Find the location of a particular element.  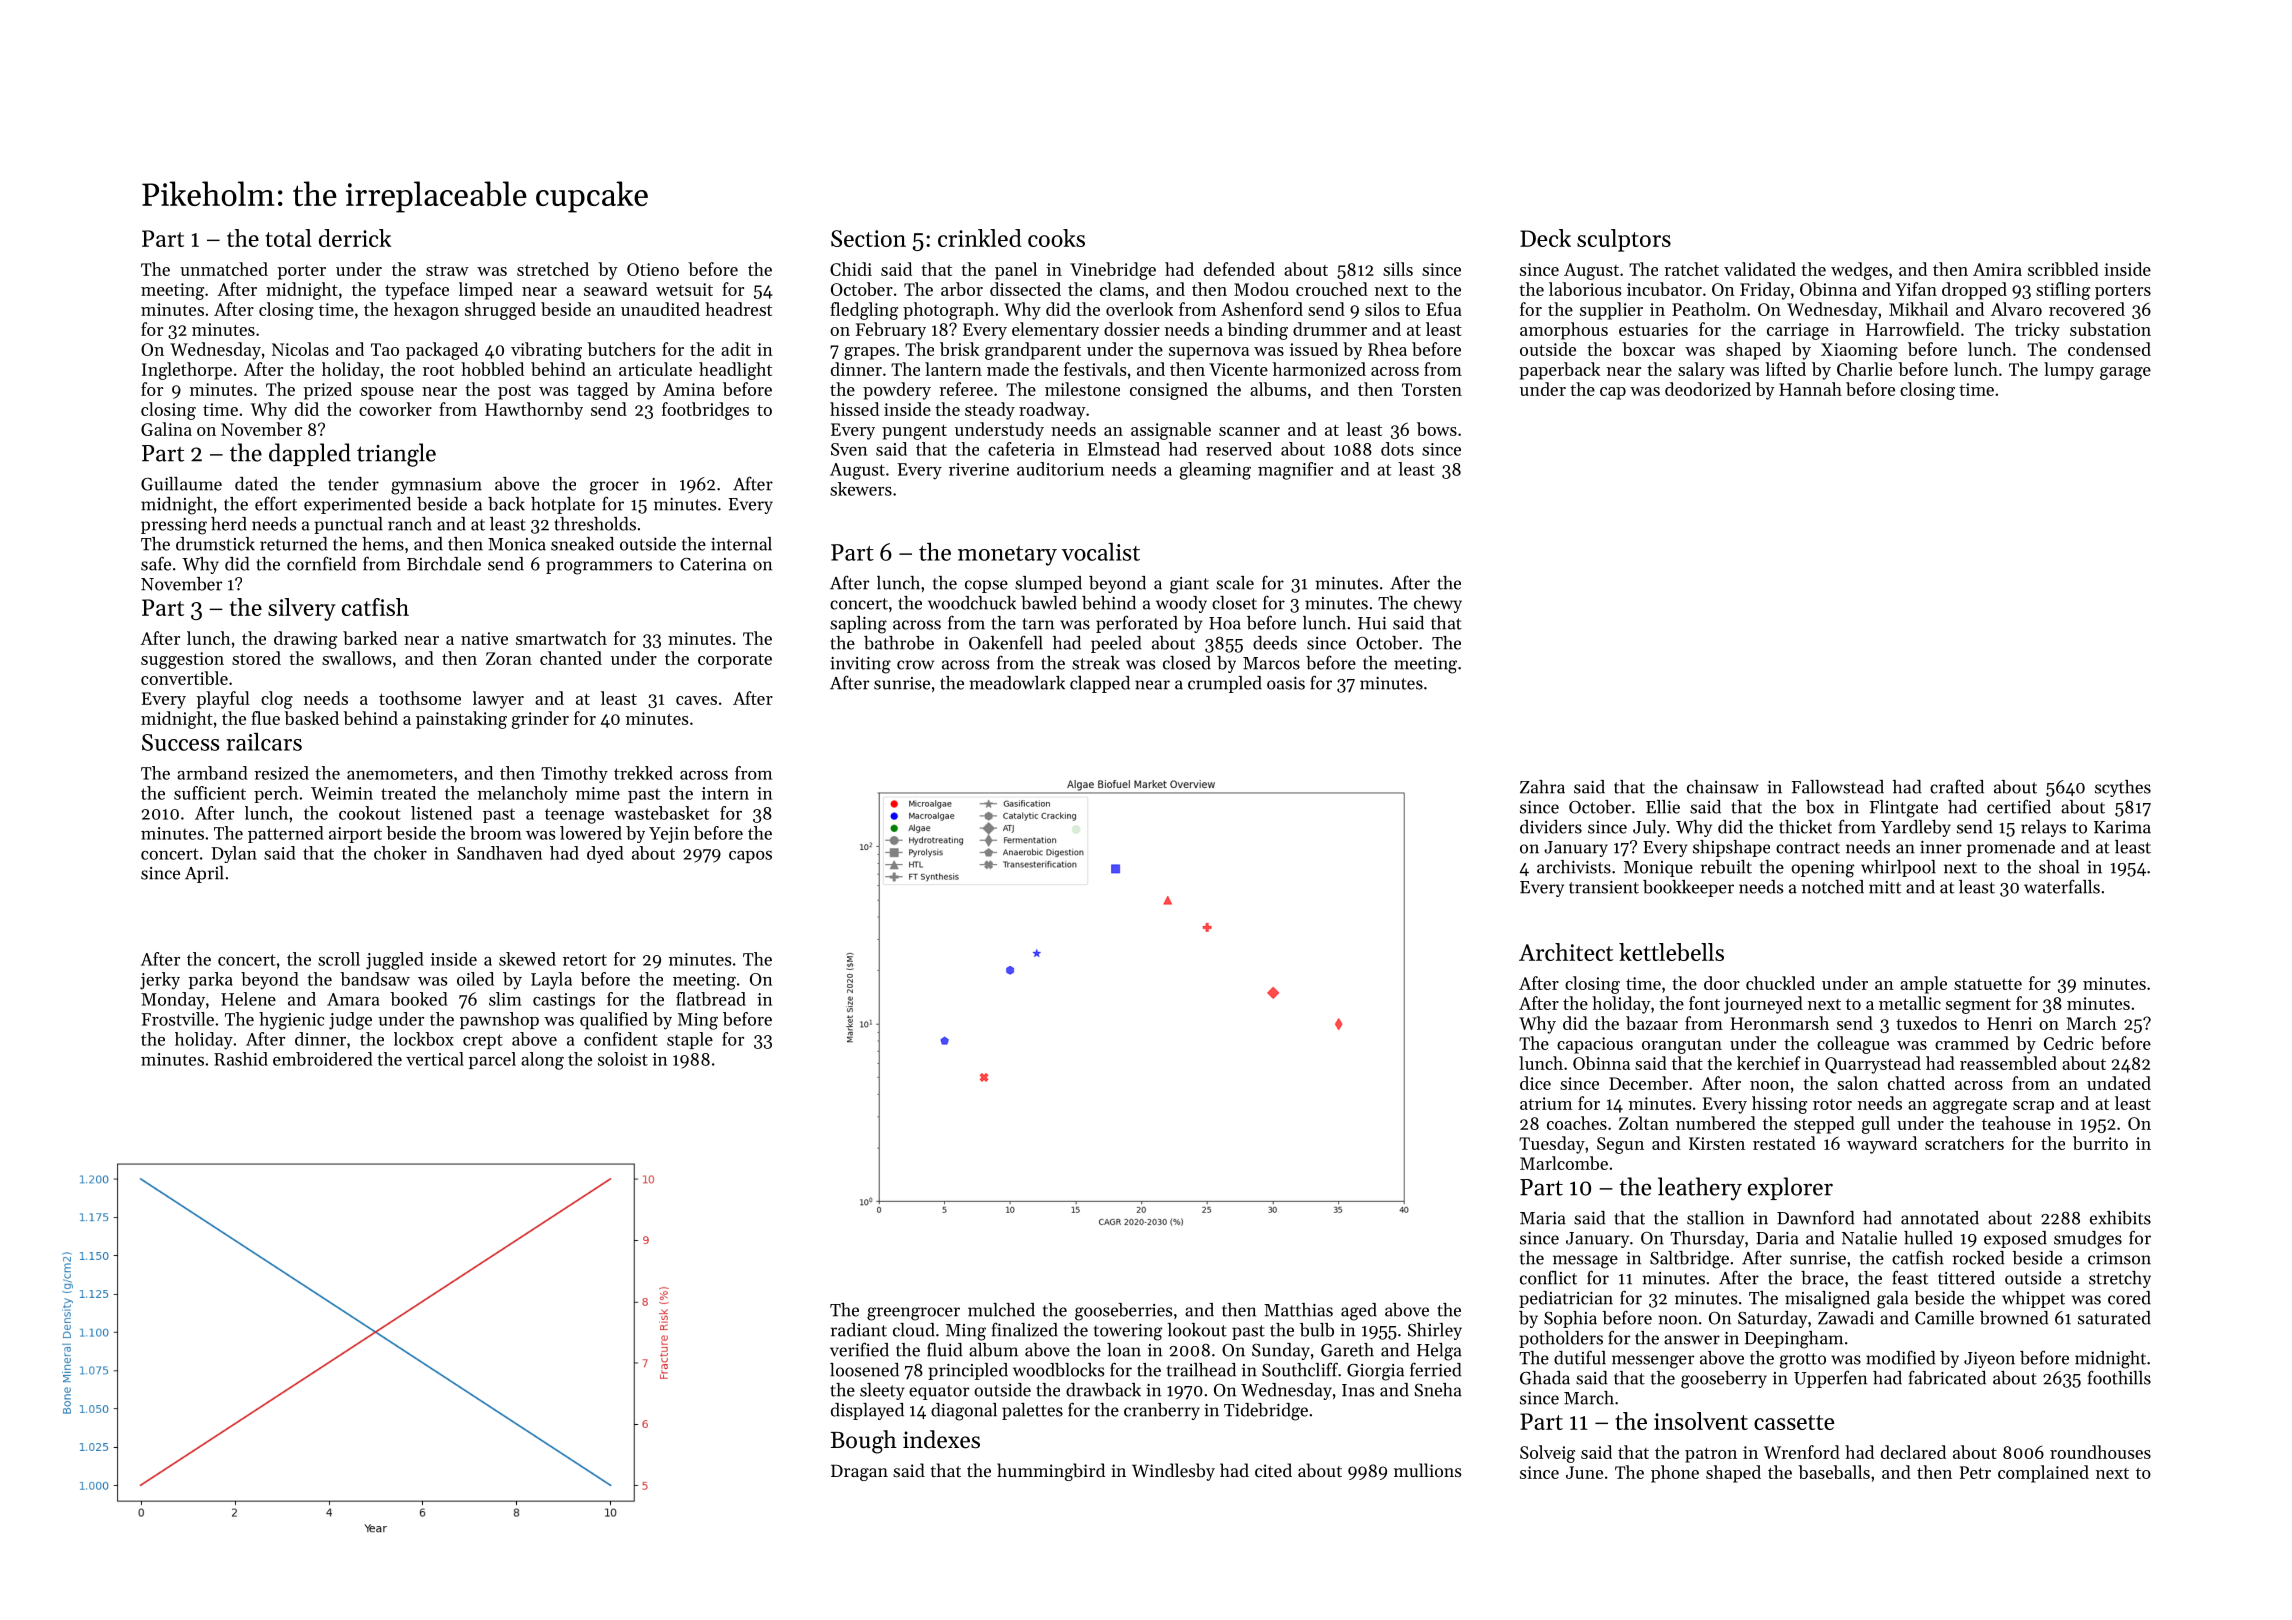

sleety is located at coordinates (882, 1391).
